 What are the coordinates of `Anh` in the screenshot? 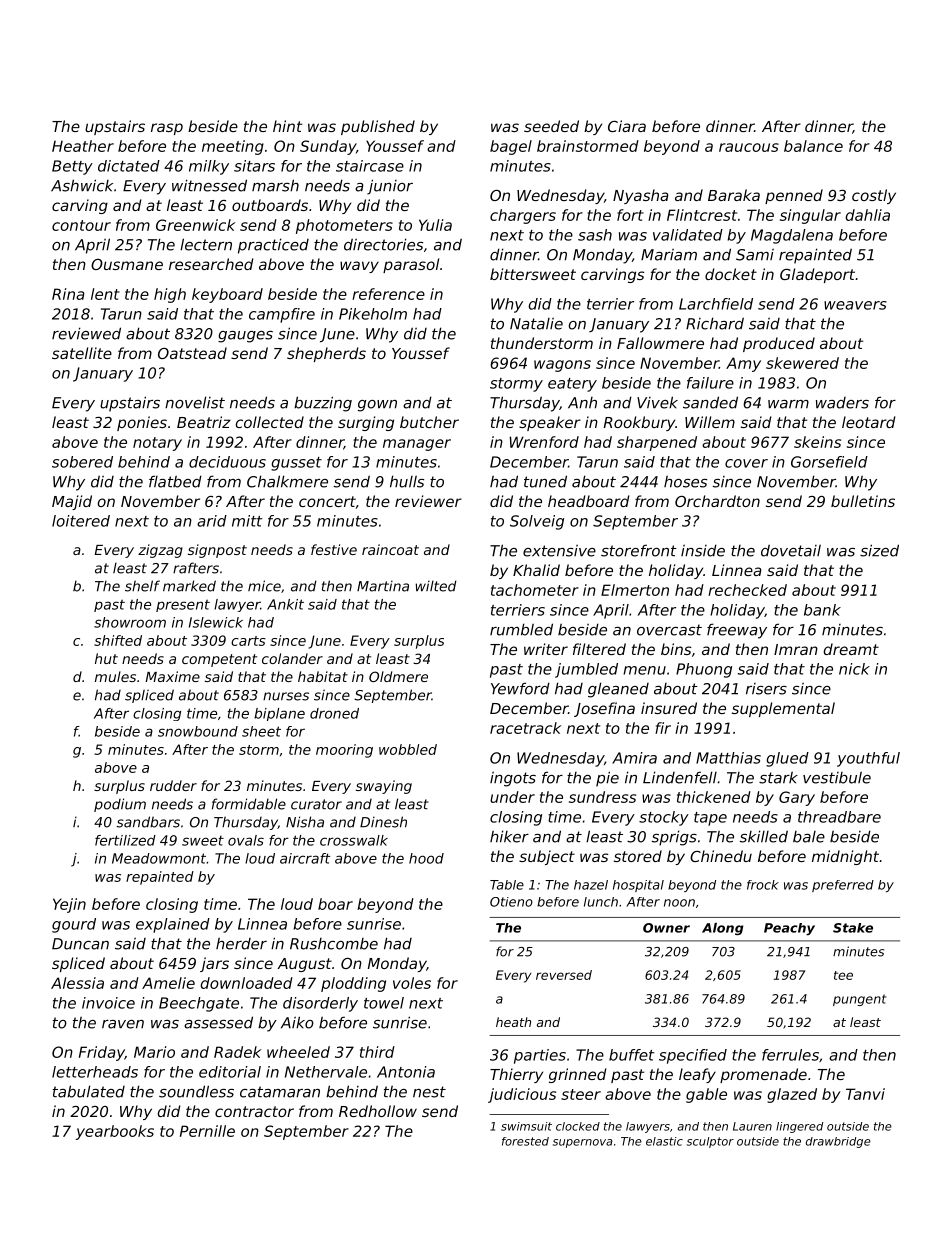 It's located at (582, 403).
